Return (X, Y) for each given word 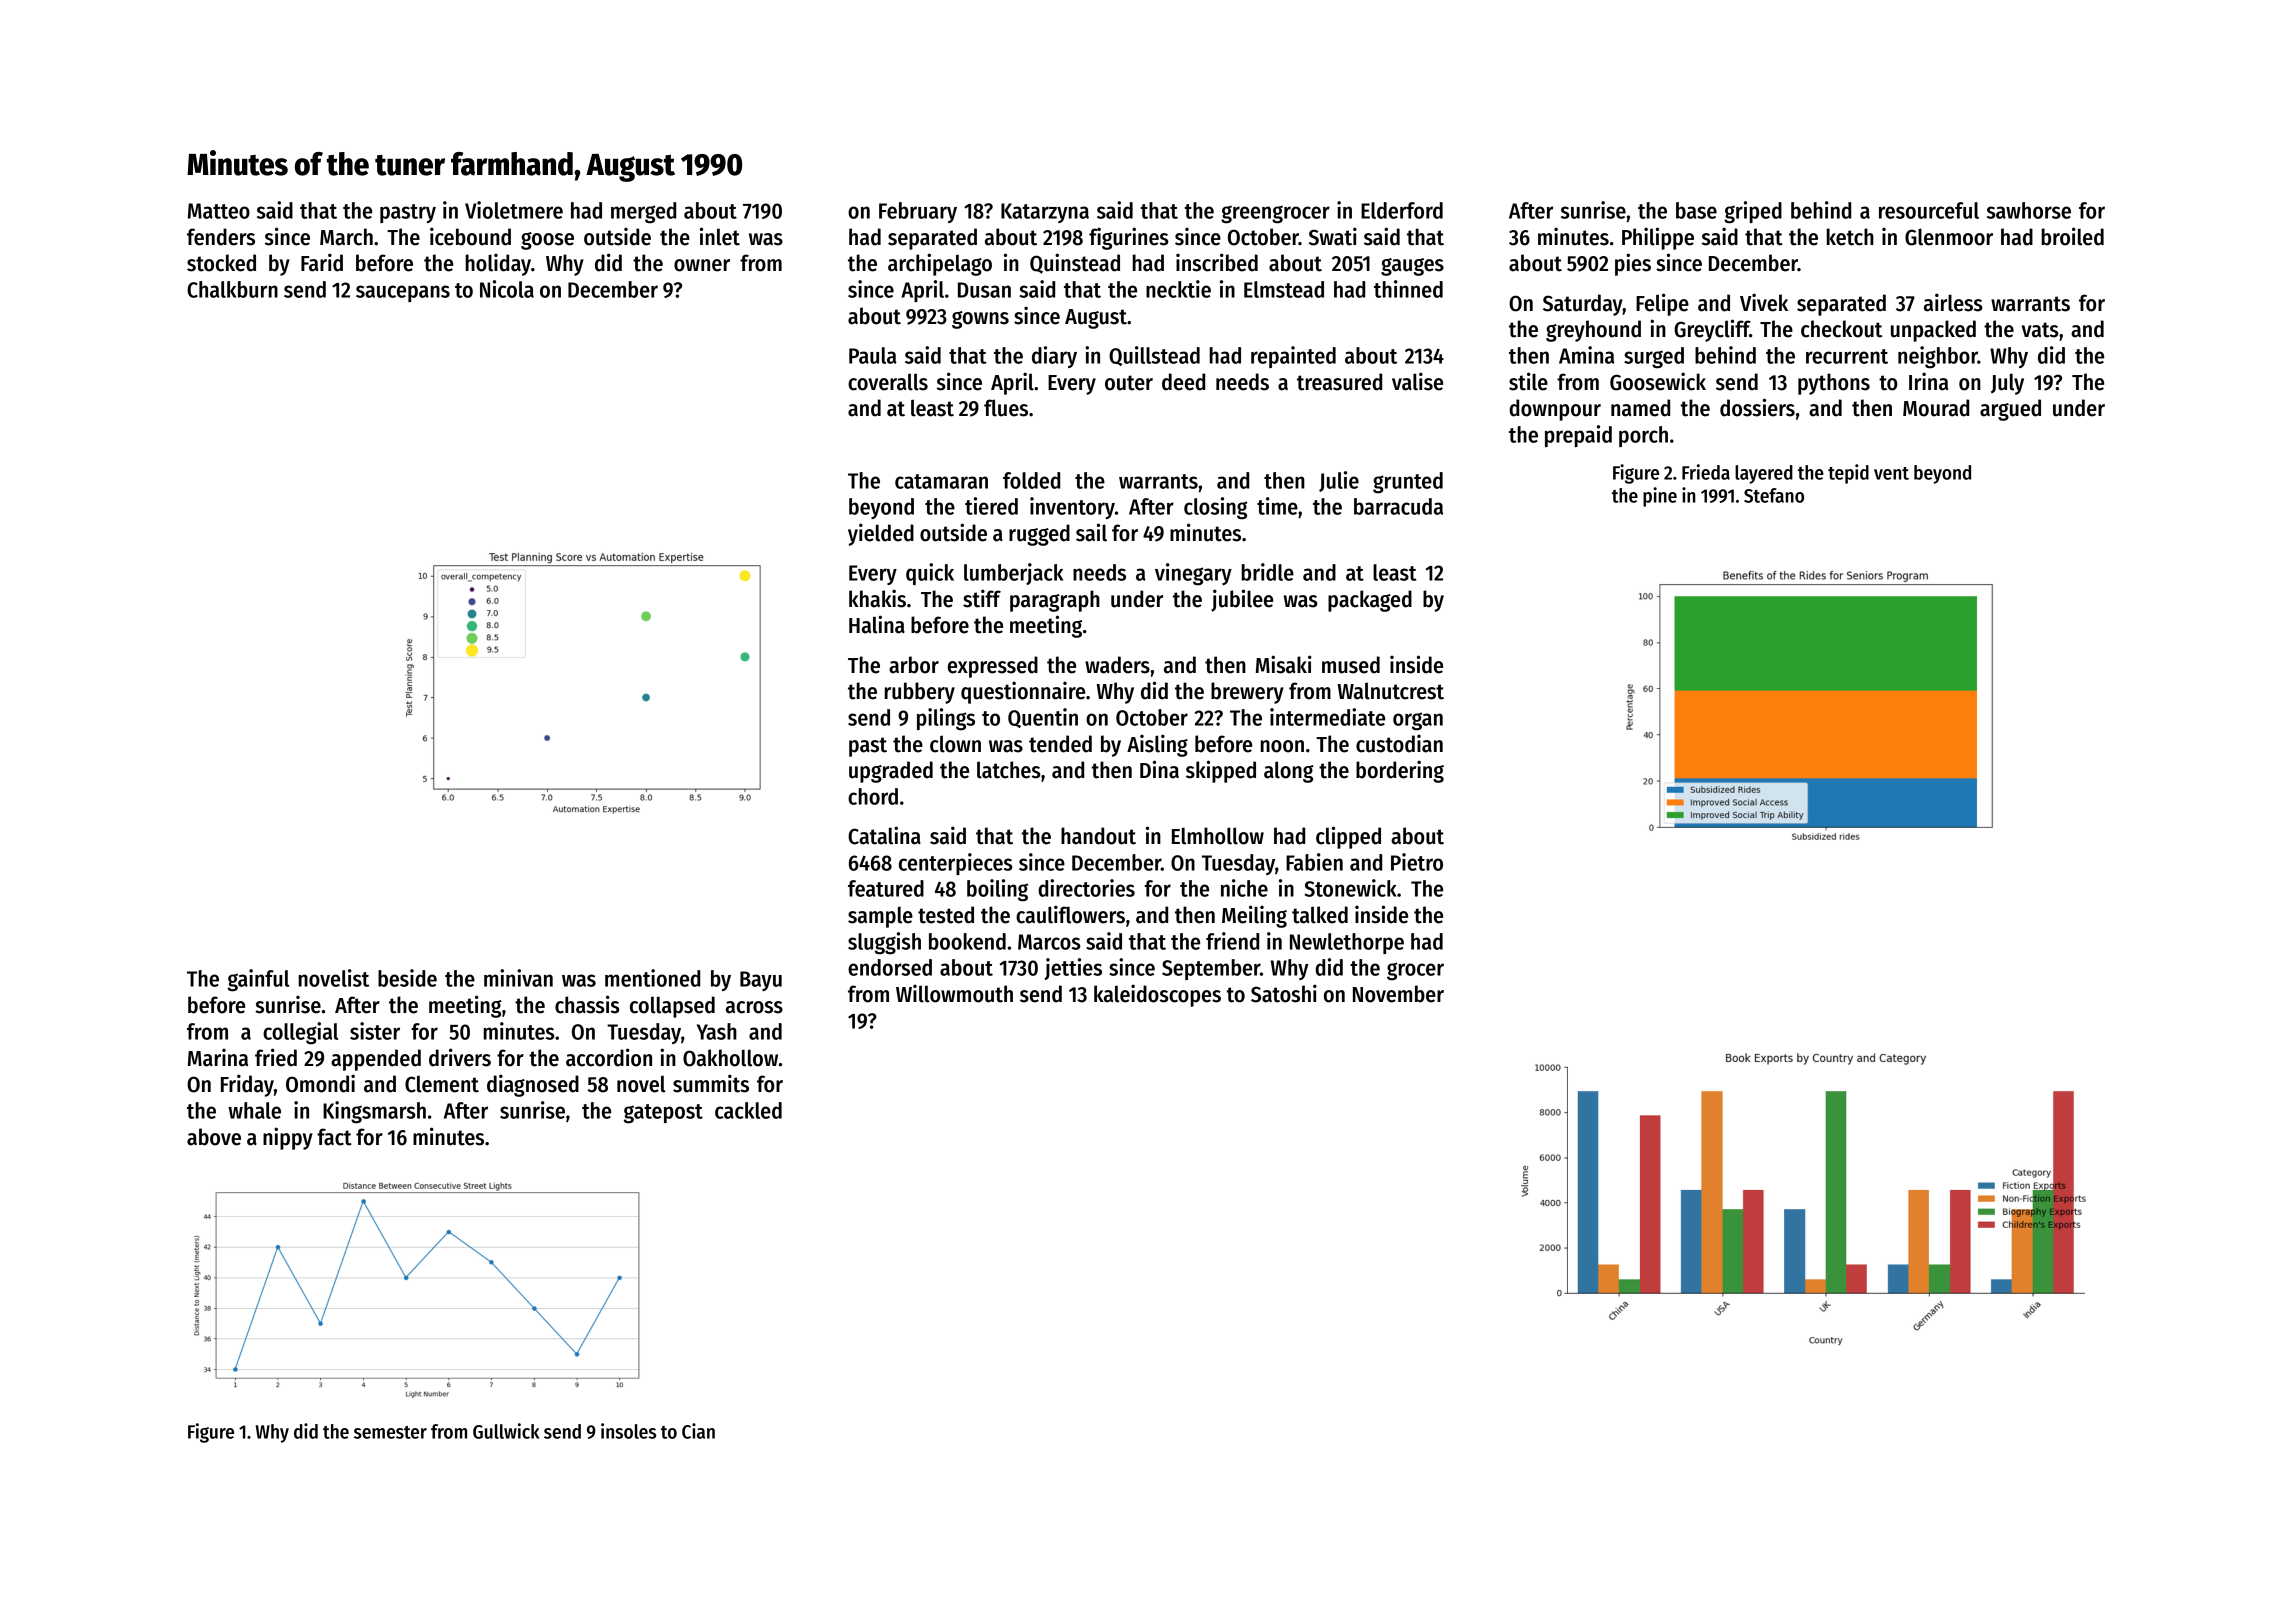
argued (2010, 410)
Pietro (1417, 862)
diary (1054, 357)
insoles (628, 1431)
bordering (1400, 771)
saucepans (403, 293)
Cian (698, 1431)
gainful (258, 980)
